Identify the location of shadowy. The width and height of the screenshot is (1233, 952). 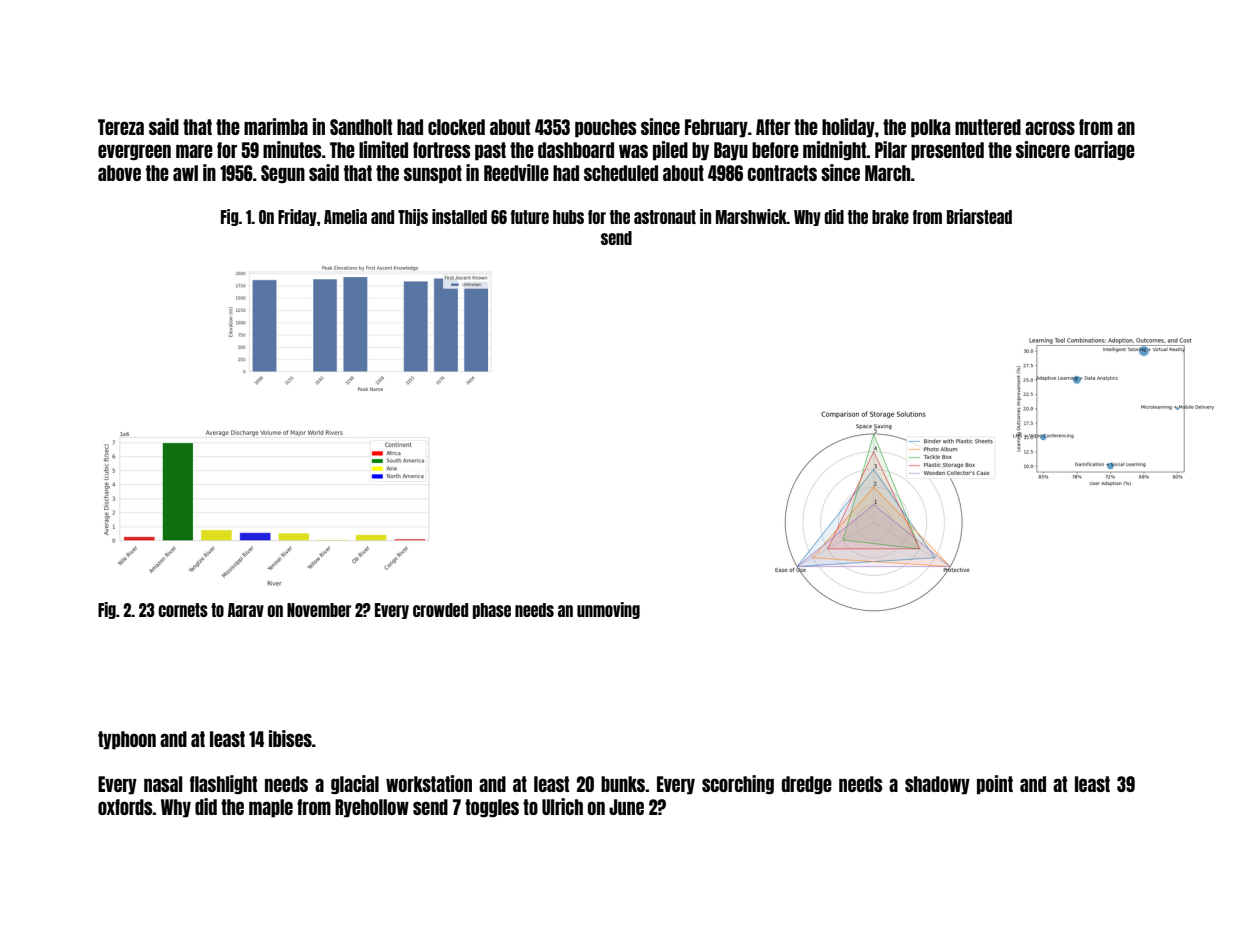
(937, 785).
